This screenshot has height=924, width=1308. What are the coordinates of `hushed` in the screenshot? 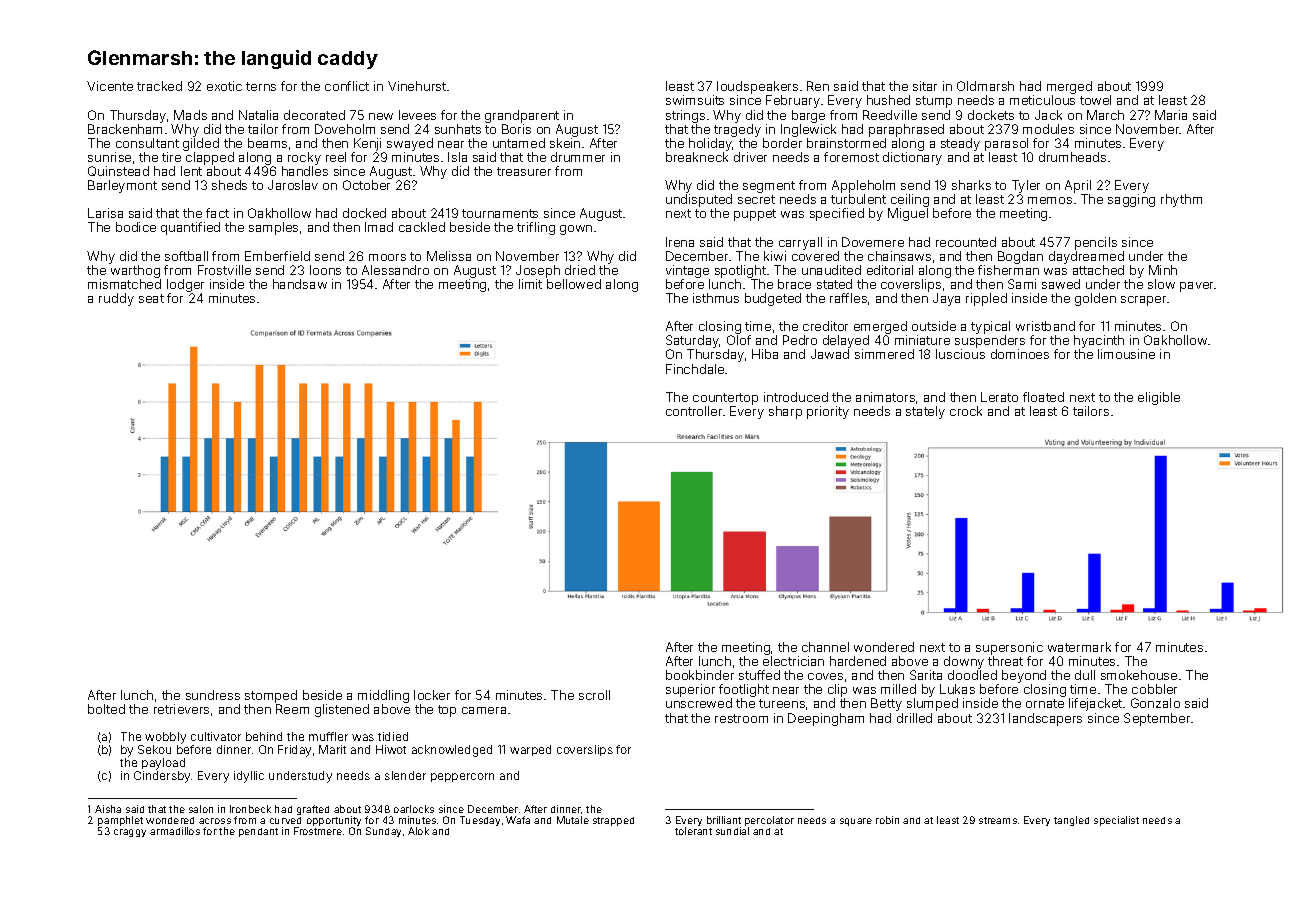 It's located at (888, 100).
